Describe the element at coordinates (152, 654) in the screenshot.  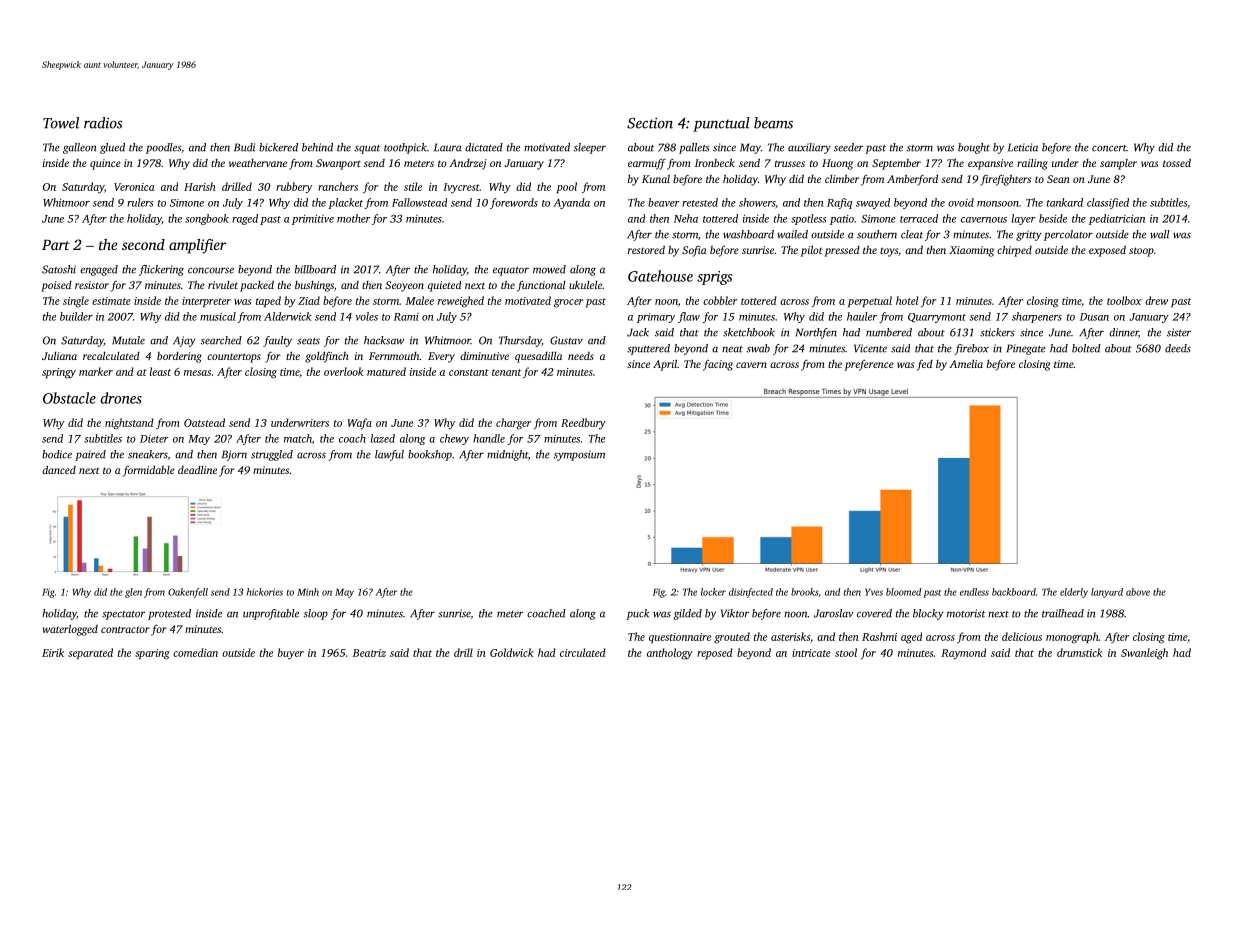
I see `sparing` at that location.
